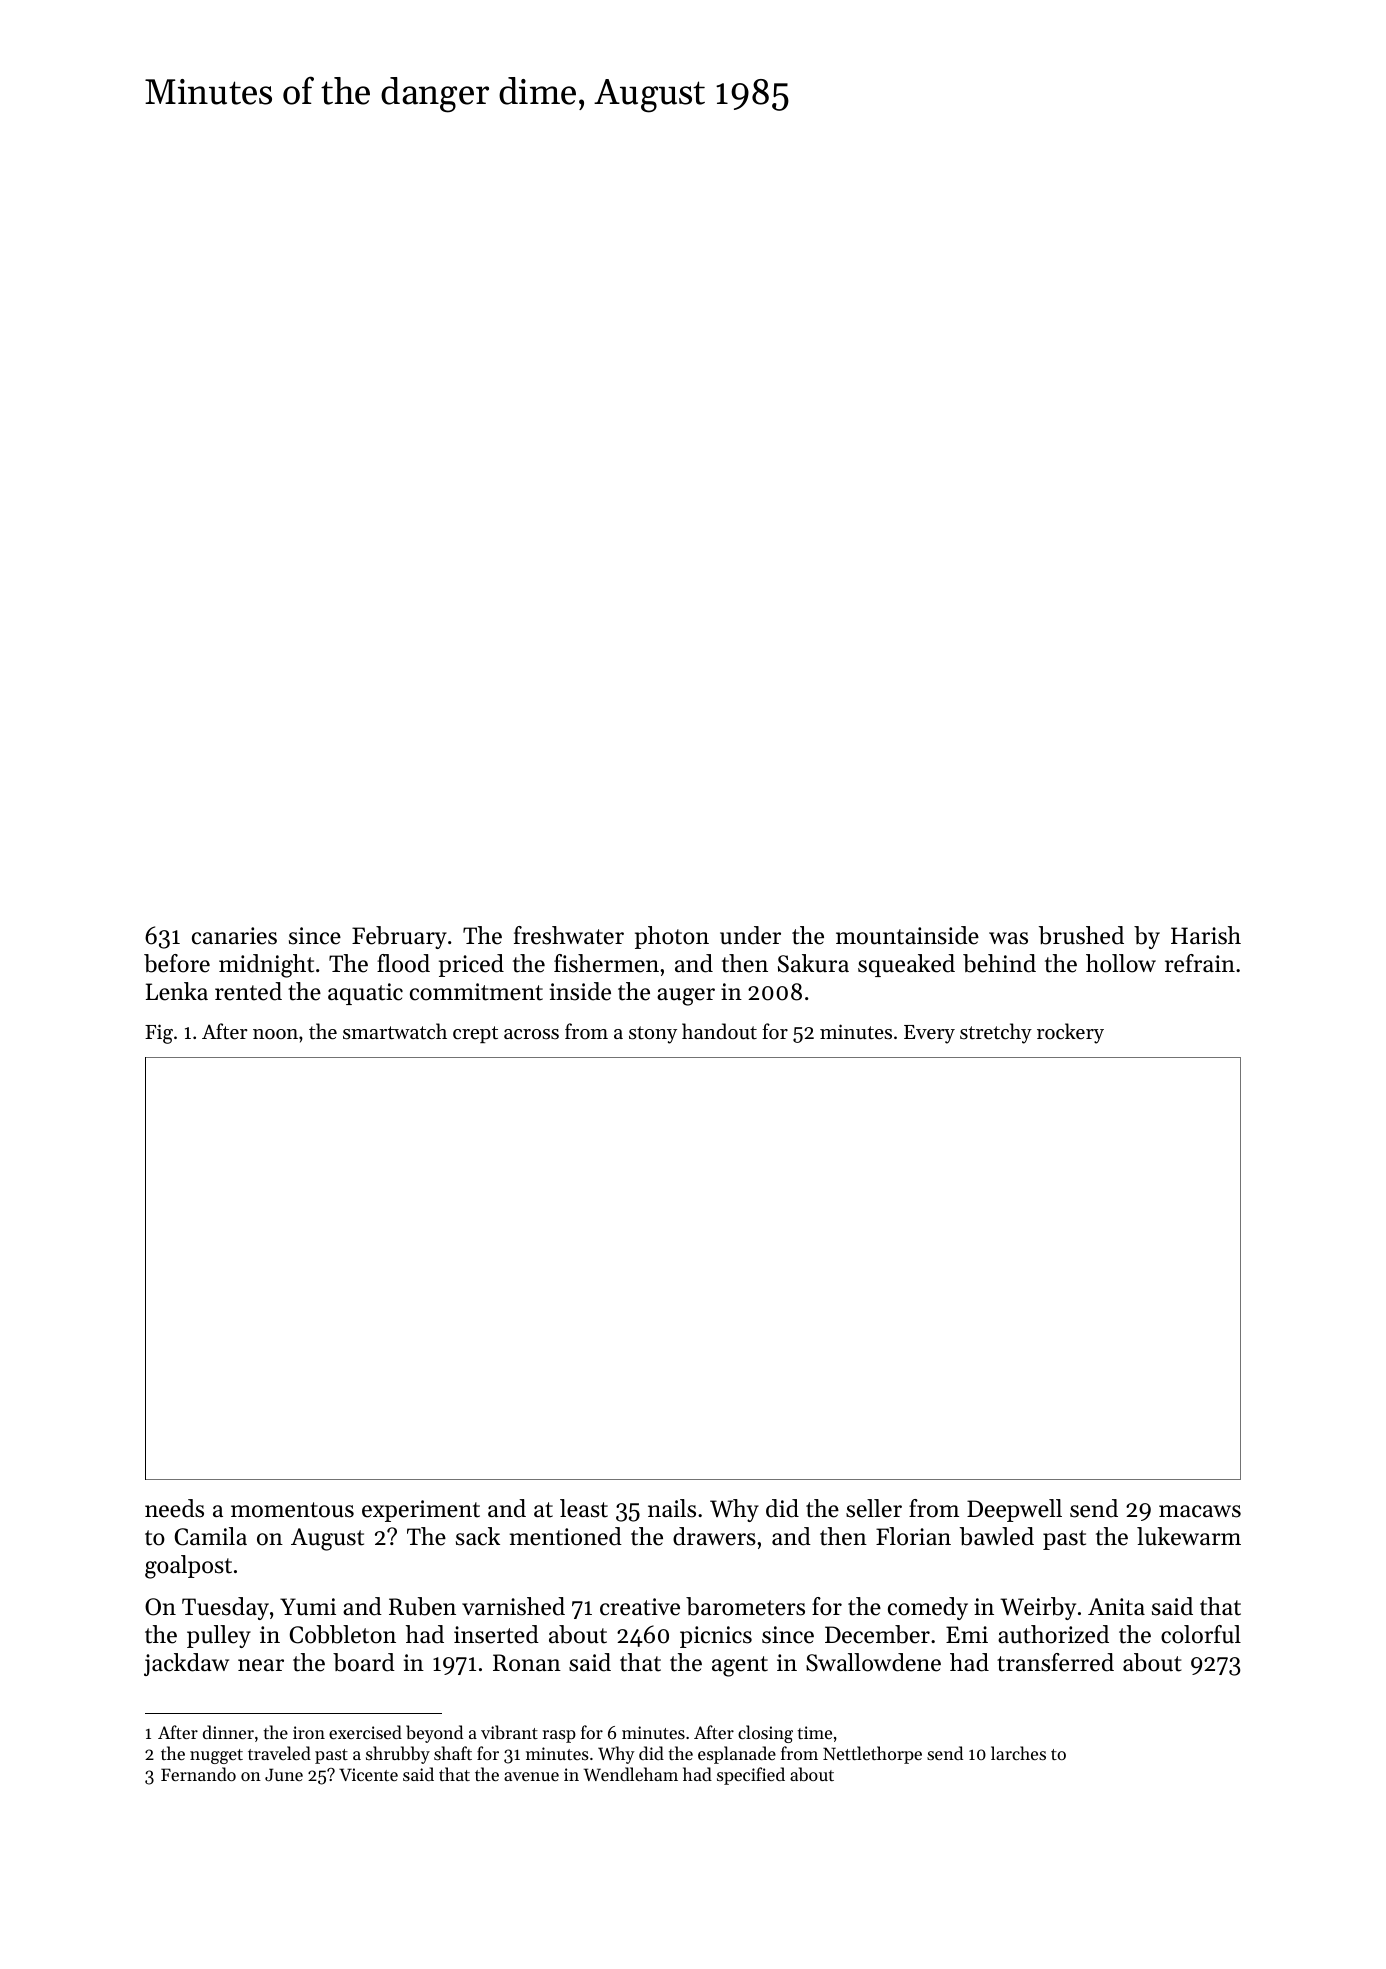  What do you see at coordinates (997, 1536) in the page?
I see `bawled` at bounding box center [997, 1536].
